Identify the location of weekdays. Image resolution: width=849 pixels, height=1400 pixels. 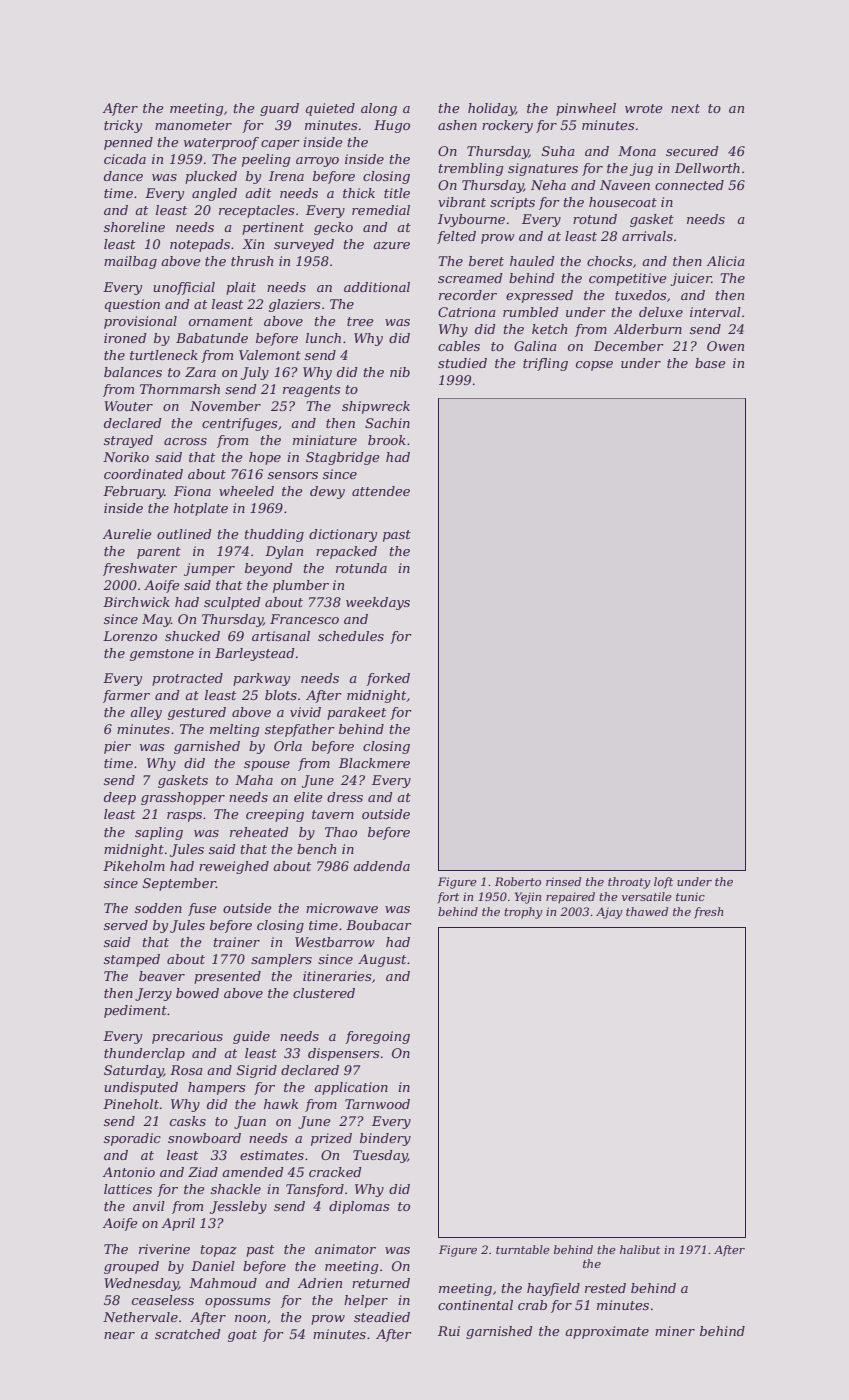
(378, 603).
